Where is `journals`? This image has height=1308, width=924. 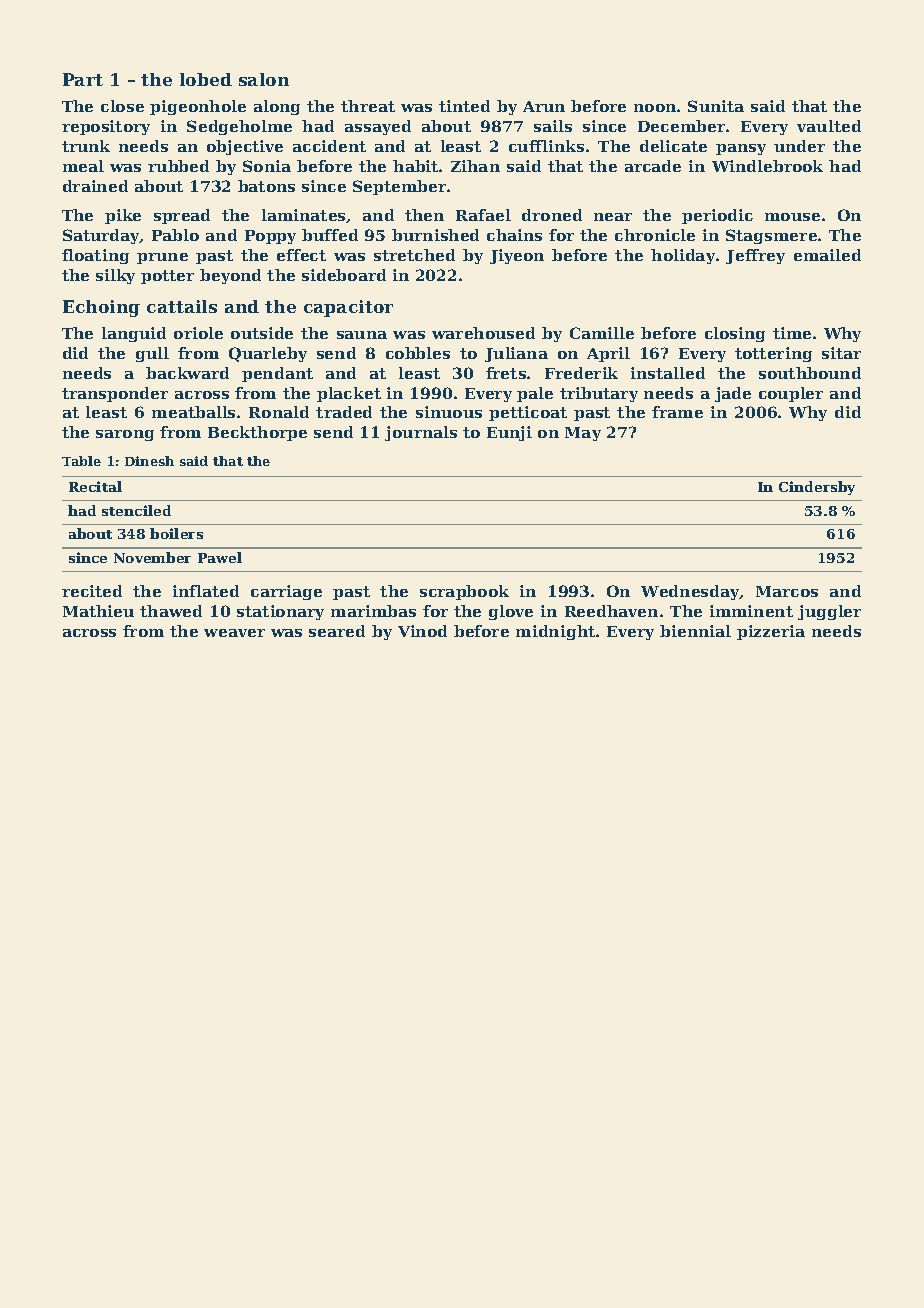
journals is located at coordinates (421, 433).
